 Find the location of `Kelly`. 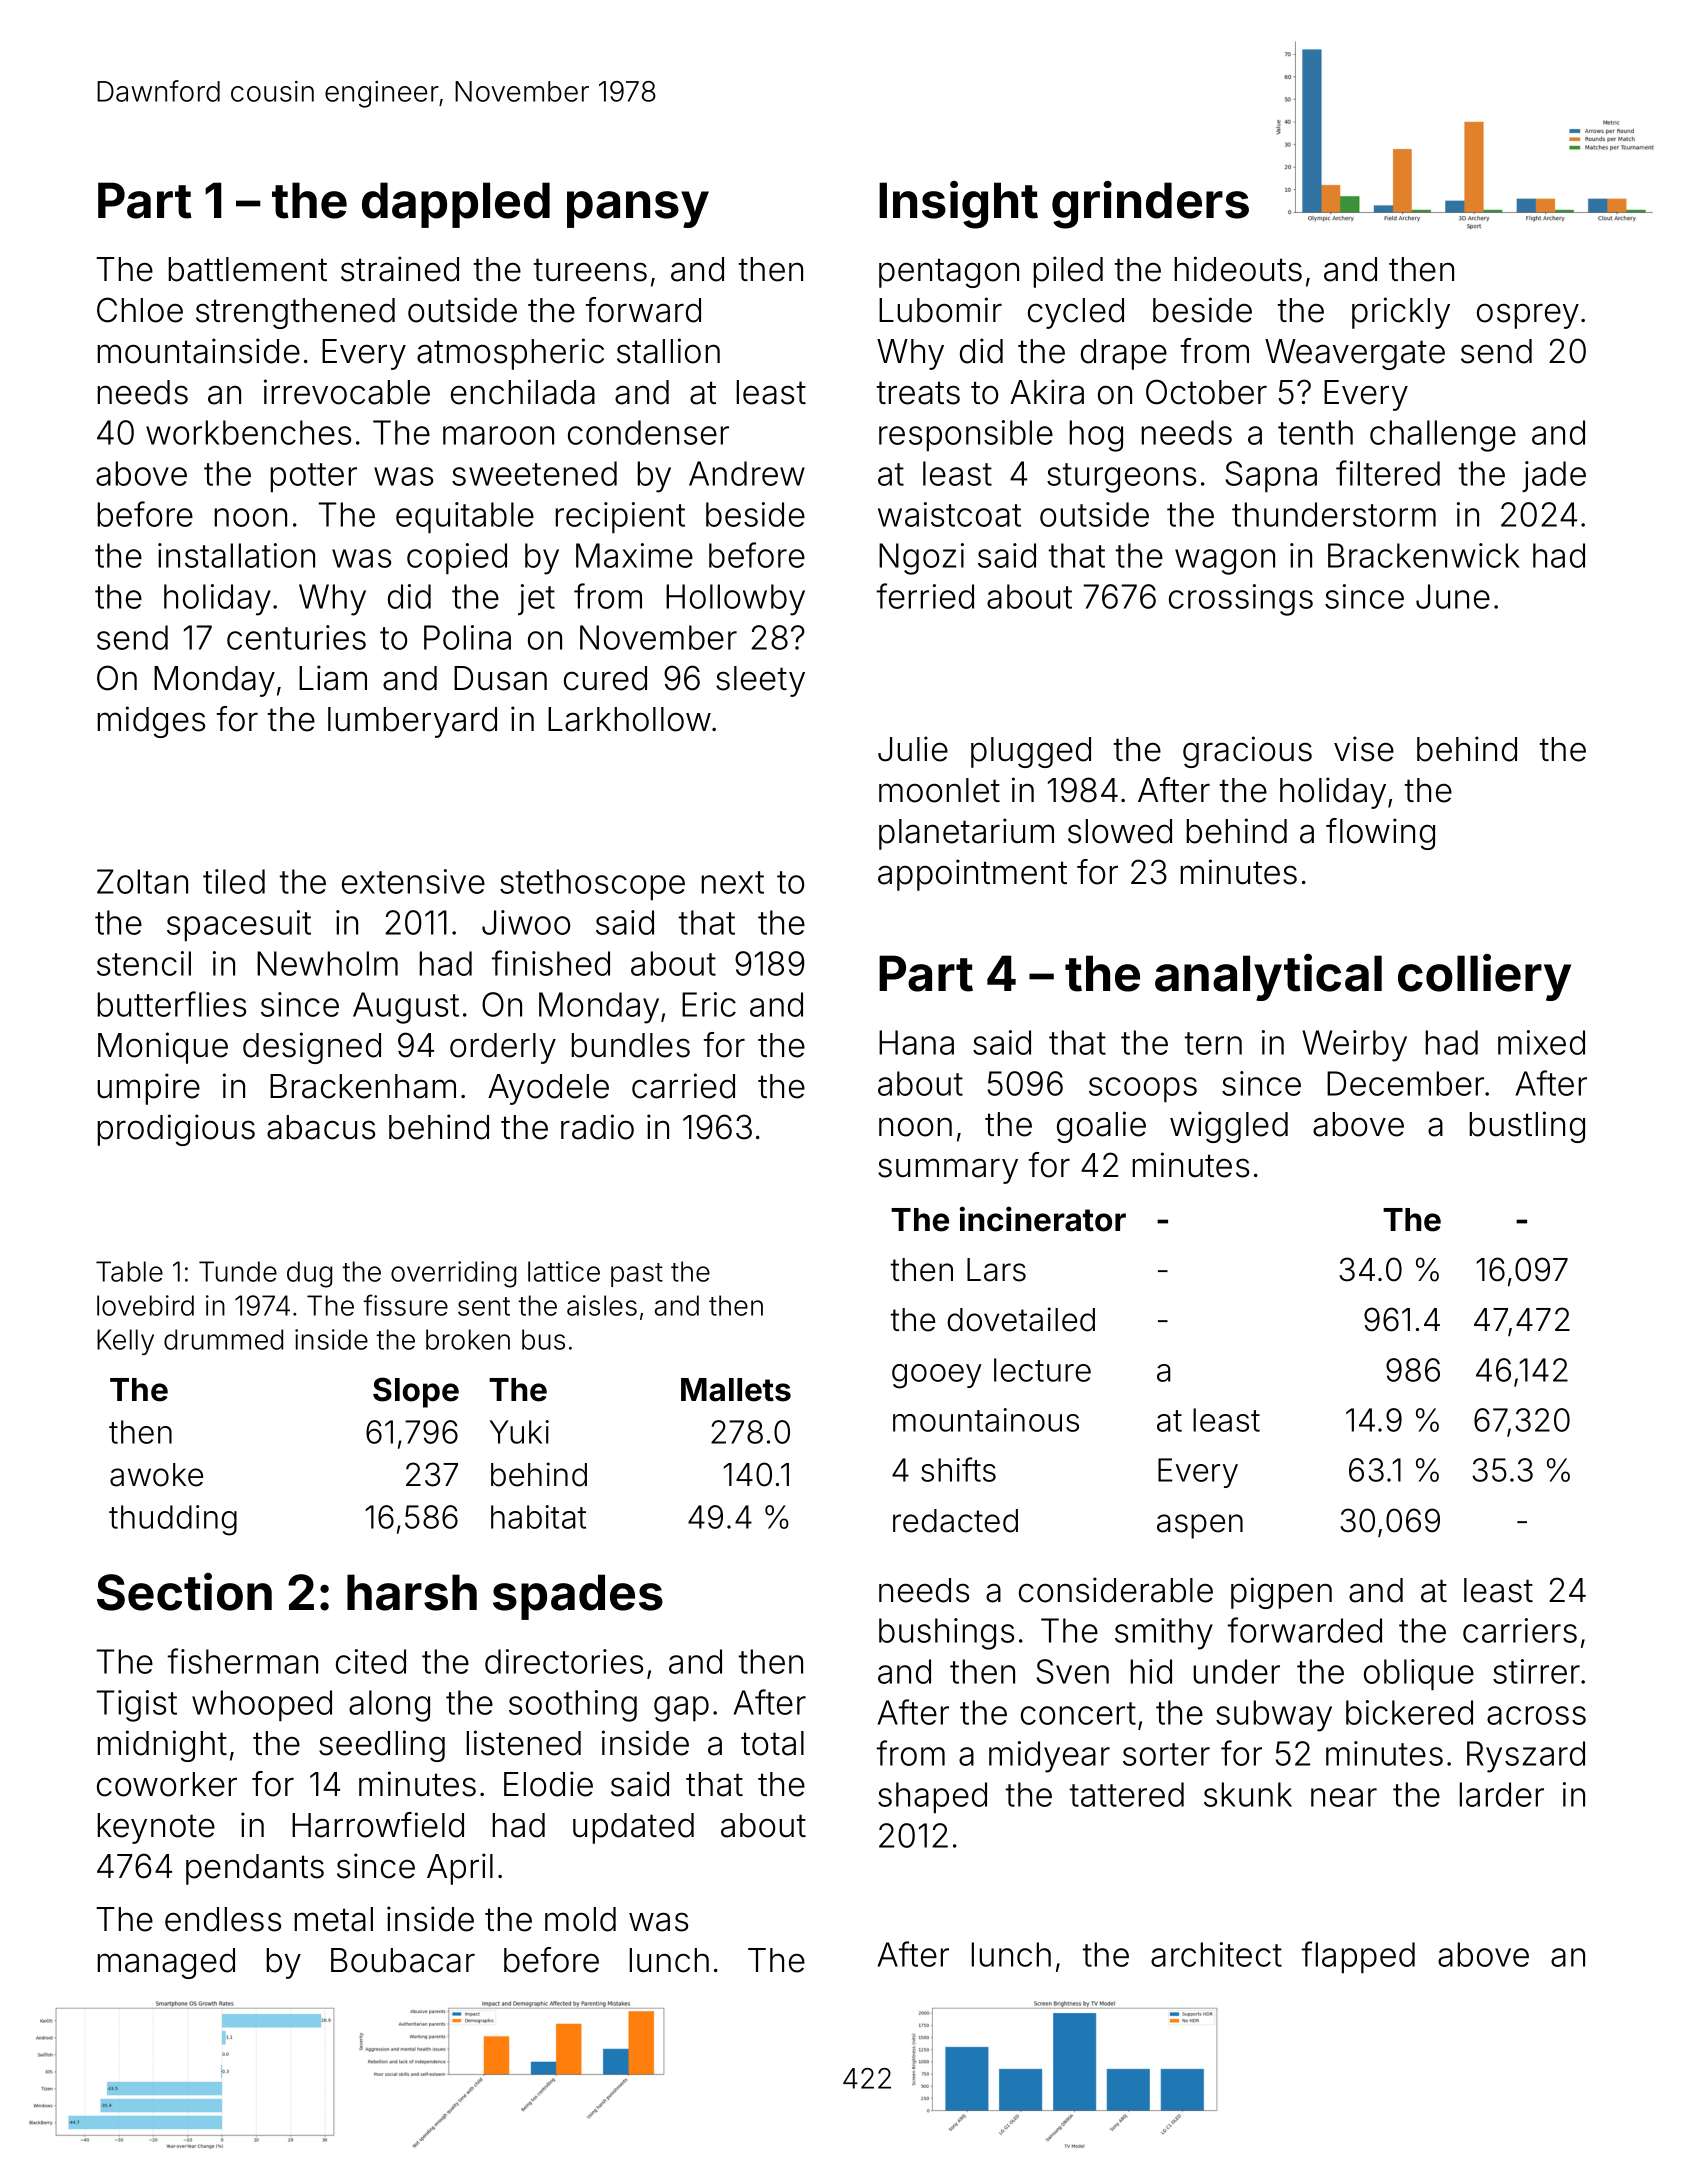

Kelly is located at coordinates (125, 1342).
